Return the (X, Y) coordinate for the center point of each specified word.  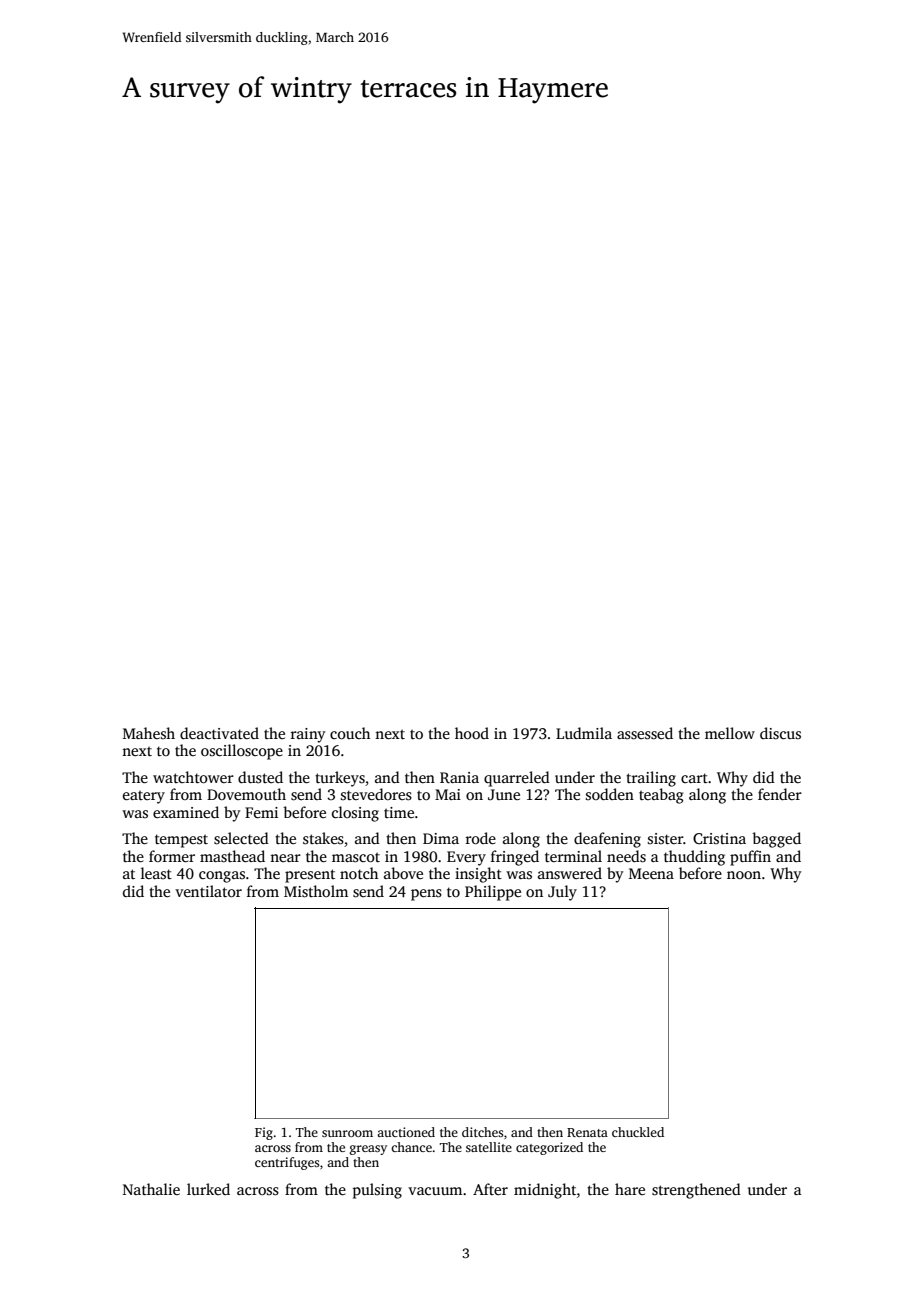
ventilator (208, 891)
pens (426, 895)
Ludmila (584, 733)
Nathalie (151, 1189)
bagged (776, 840)
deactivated (219, 733)
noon (744, 875)
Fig (264, 1133)
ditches (482, 1132)
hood (472, 733)
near (285, 858)
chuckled (638, 1132)
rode (481, 838)
